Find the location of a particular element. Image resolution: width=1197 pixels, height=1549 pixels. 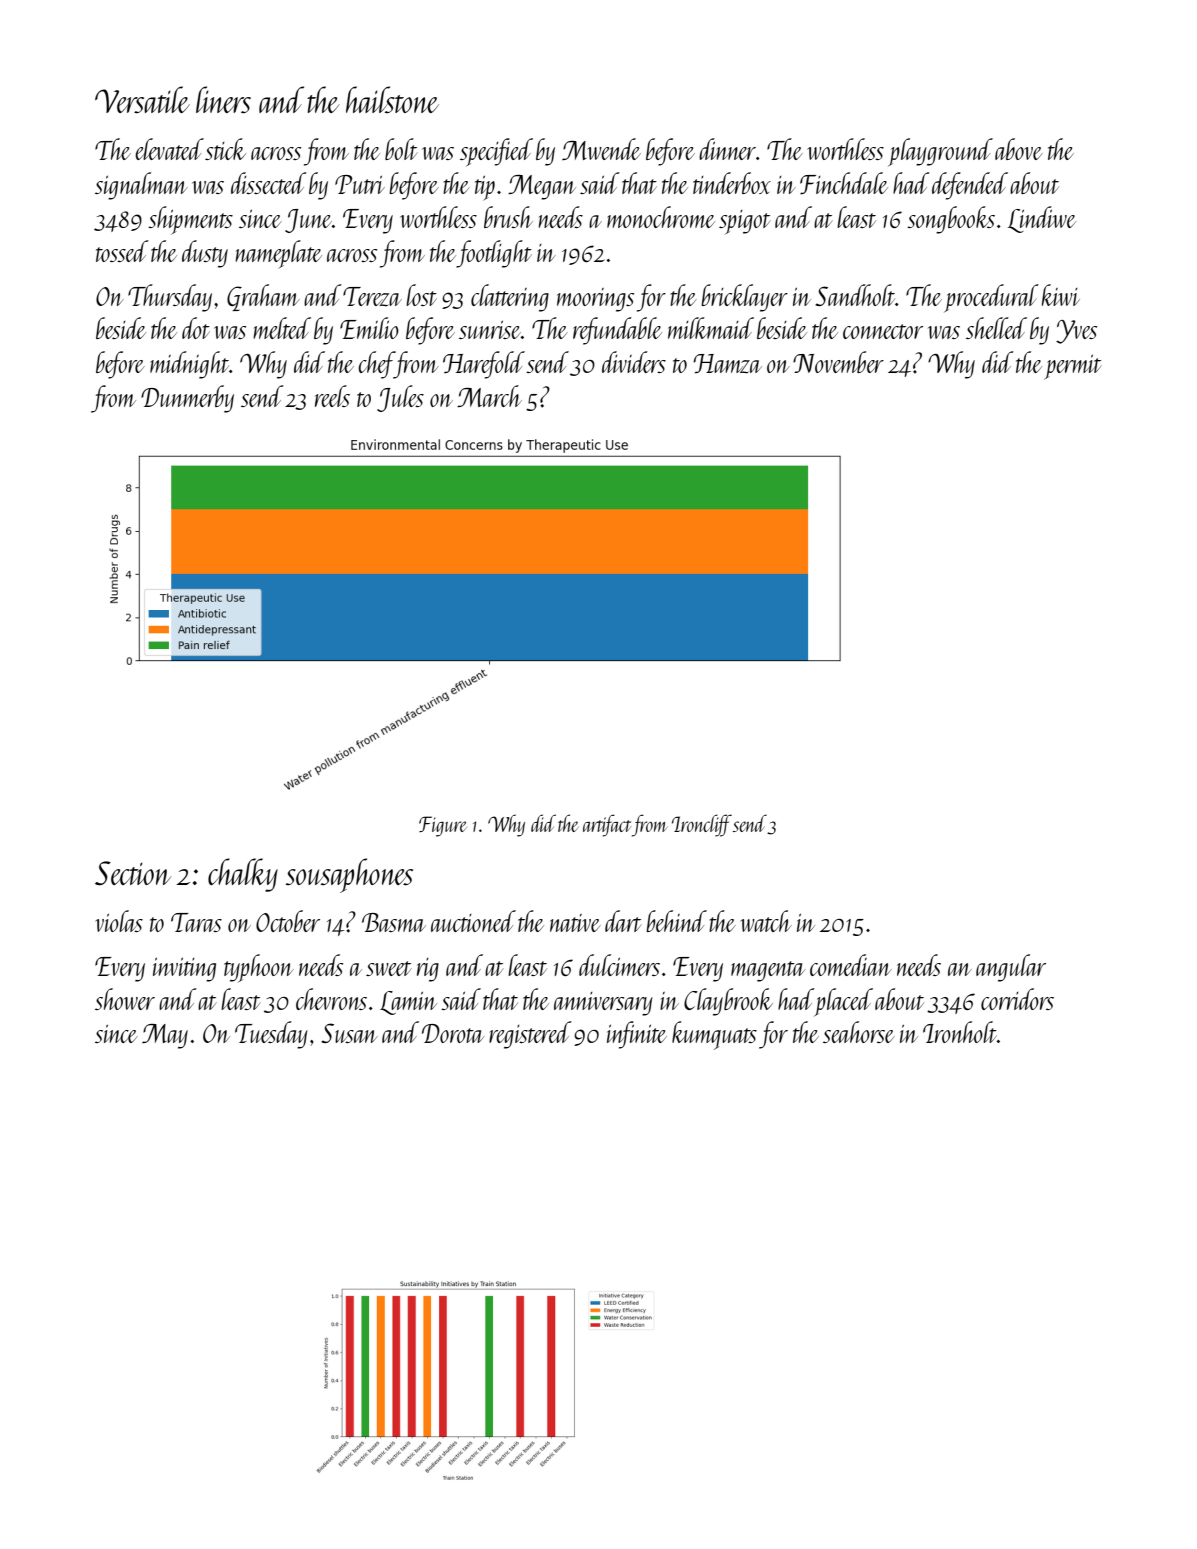

permit is located at coordinates (1073, 367).
